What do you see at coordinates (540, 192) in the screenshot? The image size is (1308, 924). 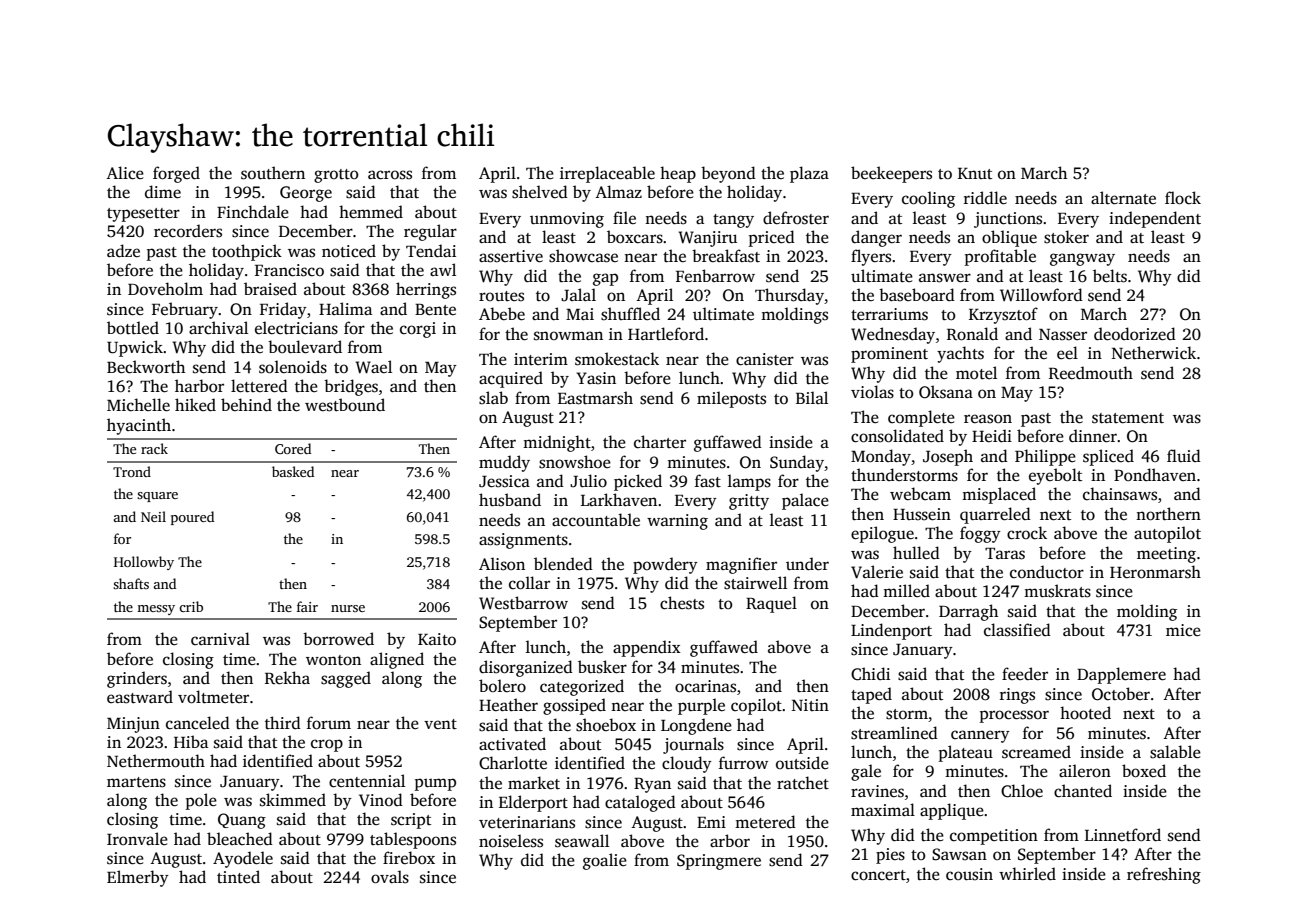 I see `shelved` at bounding box center [540, 192].
